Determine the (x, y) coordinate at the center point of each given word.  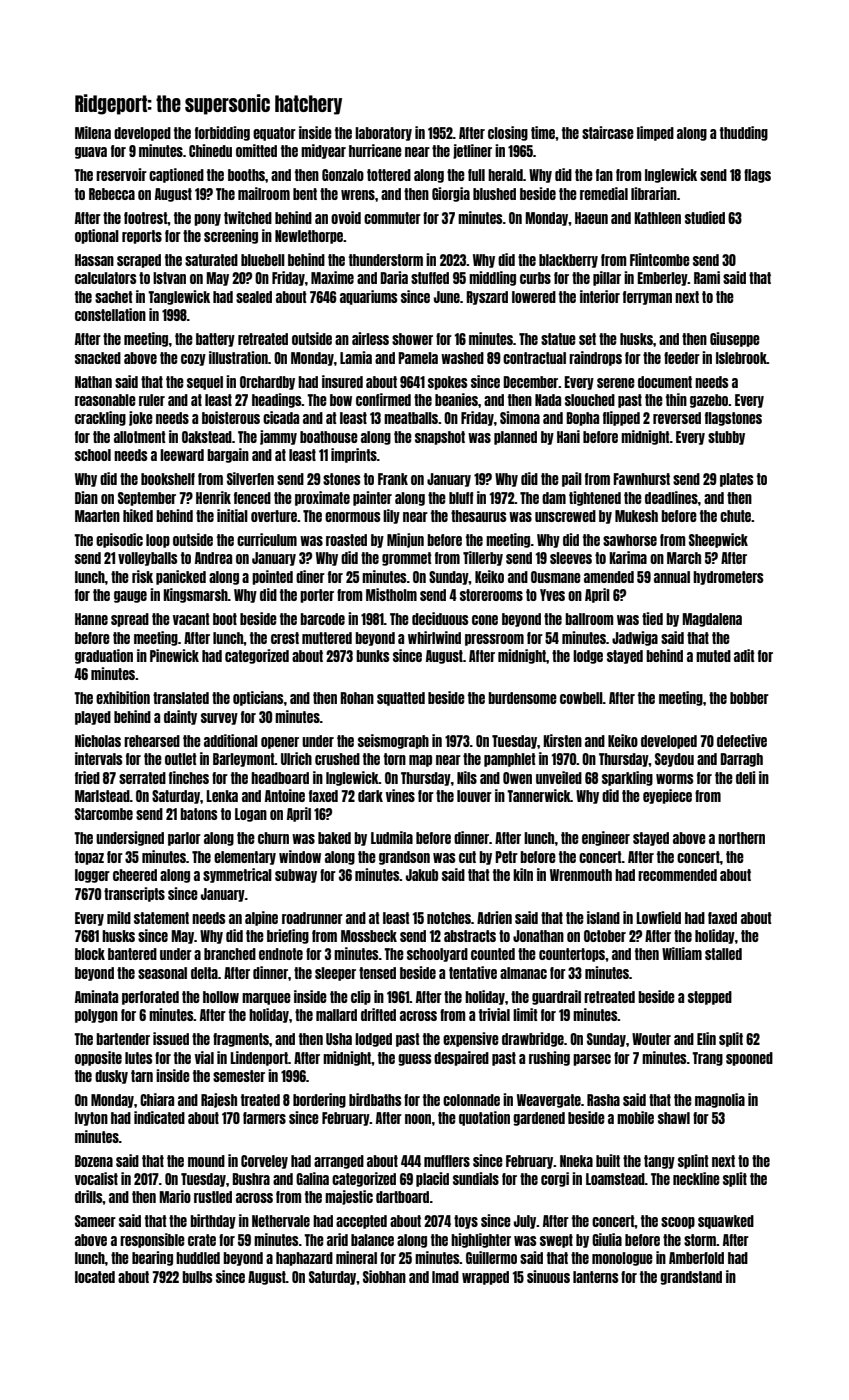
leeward (182, 455)
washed (462, 358)
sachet (114, 297)
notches (449, 918)
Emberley (662, 279)
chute (736, 516)
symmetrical (237, 875)
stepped (710, 998)
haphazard (304, 1259)
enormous (352, 517)
